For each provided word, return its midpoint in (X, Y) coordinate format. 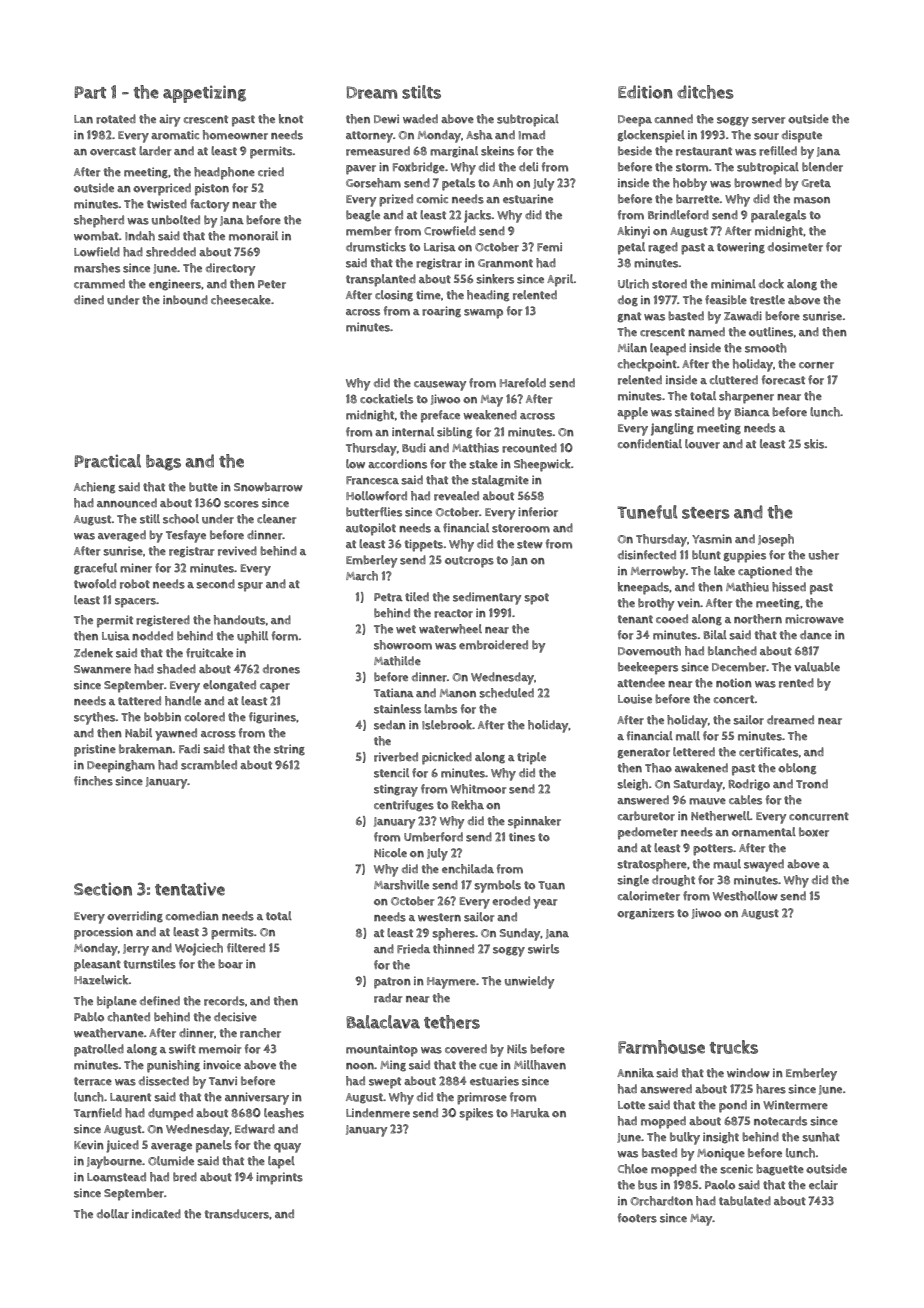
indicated (156, 1213)
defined (160, 1000)
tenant (635, 619)
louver (702, 444)
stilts (421, 92)
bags (163, 463)
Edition (645, 92)
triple (531, 758)
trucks (734, 1047)
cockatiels (386, 399)
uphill (252, 637)
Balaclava (383, 1022)
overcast (113, 151)
